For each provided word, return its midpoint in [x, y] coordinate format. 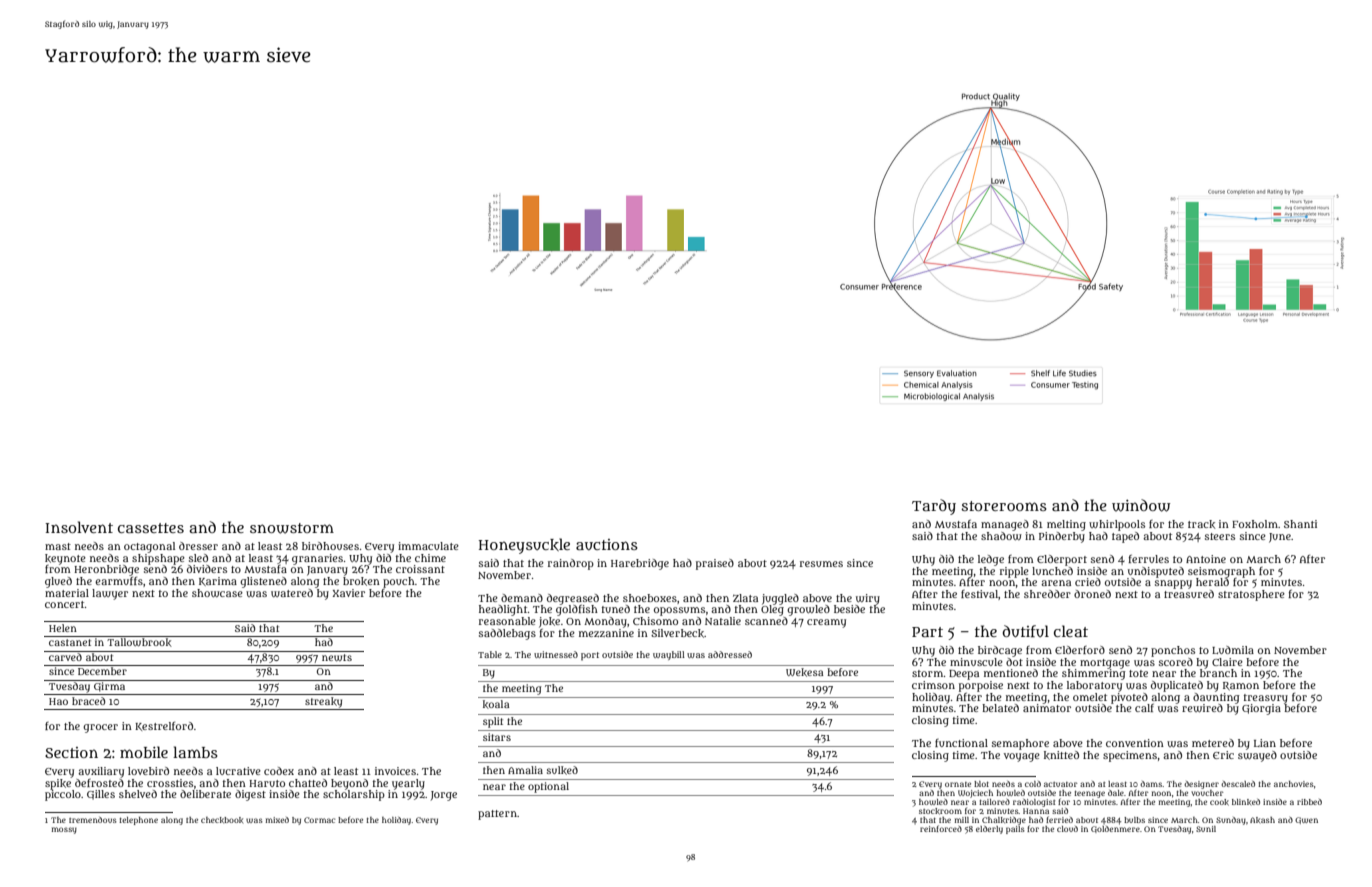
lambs [195, 752]
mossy [64, 830]
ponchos [1173, 651]
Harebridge [640, 564]
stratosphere [1251, 595]
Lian [1265, 743]
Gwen [1306, 820]
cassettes [151, 528]
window [1141, 505]
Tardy [934, 507]
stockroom [940, 811]
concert [65, 604]
